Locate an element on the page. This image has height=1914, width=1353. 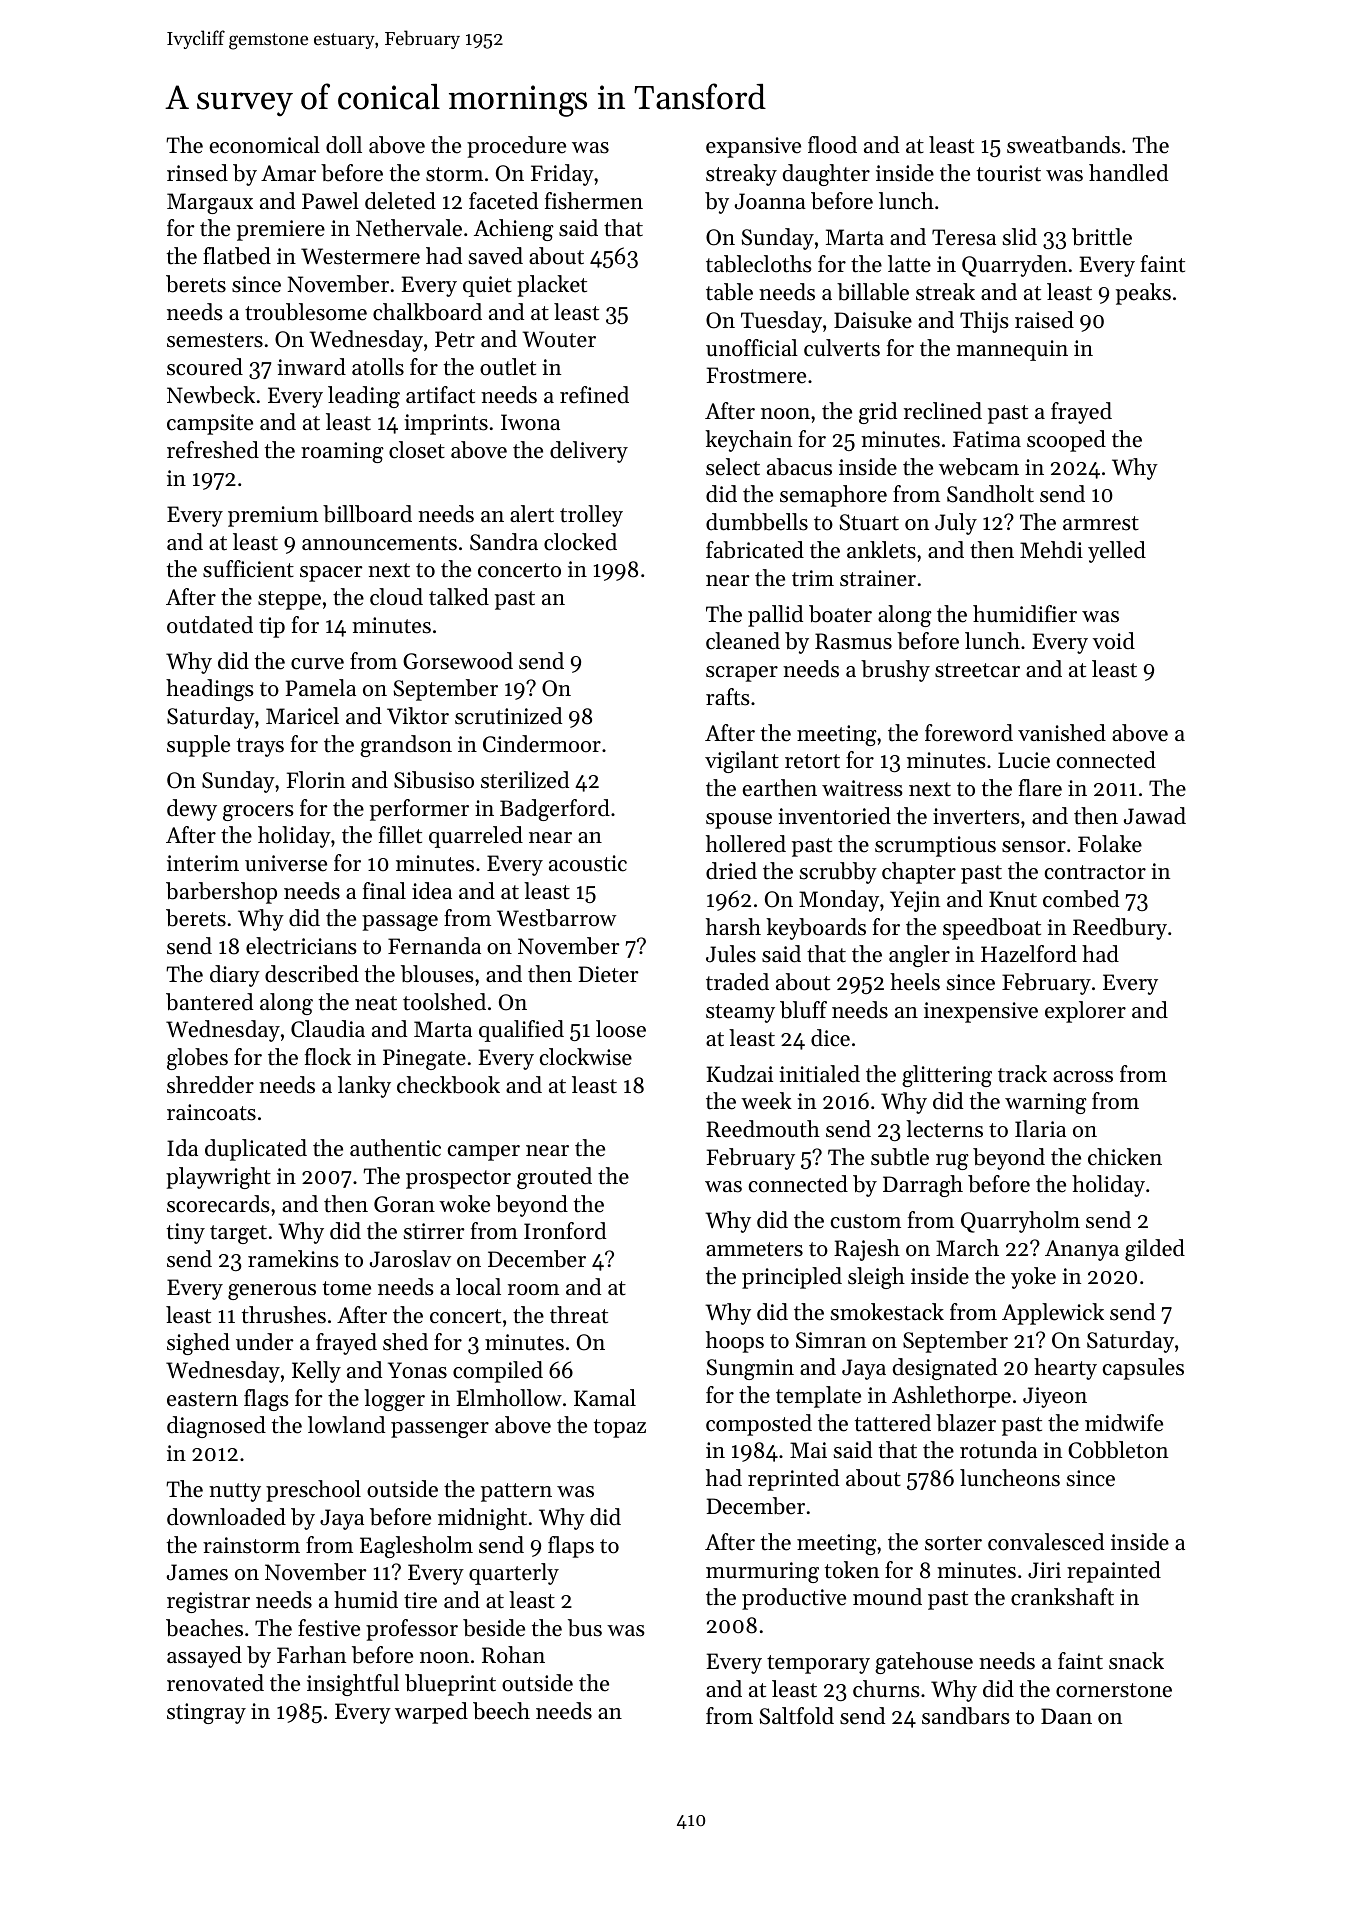
slid is located at coordinates (1020, 237).
